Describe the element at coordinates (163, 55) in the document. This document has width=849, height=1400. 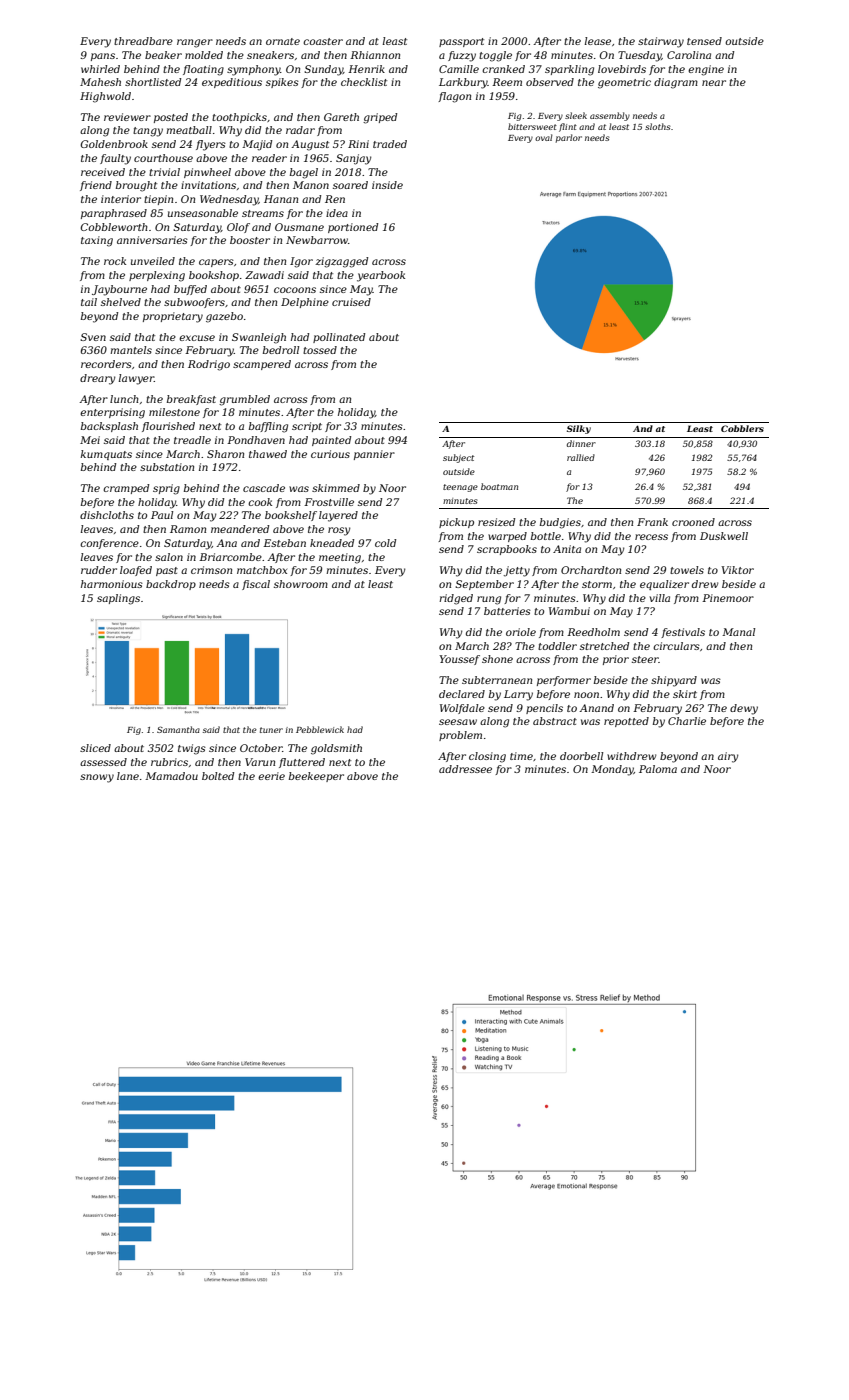
I see `beaker` at that location.
